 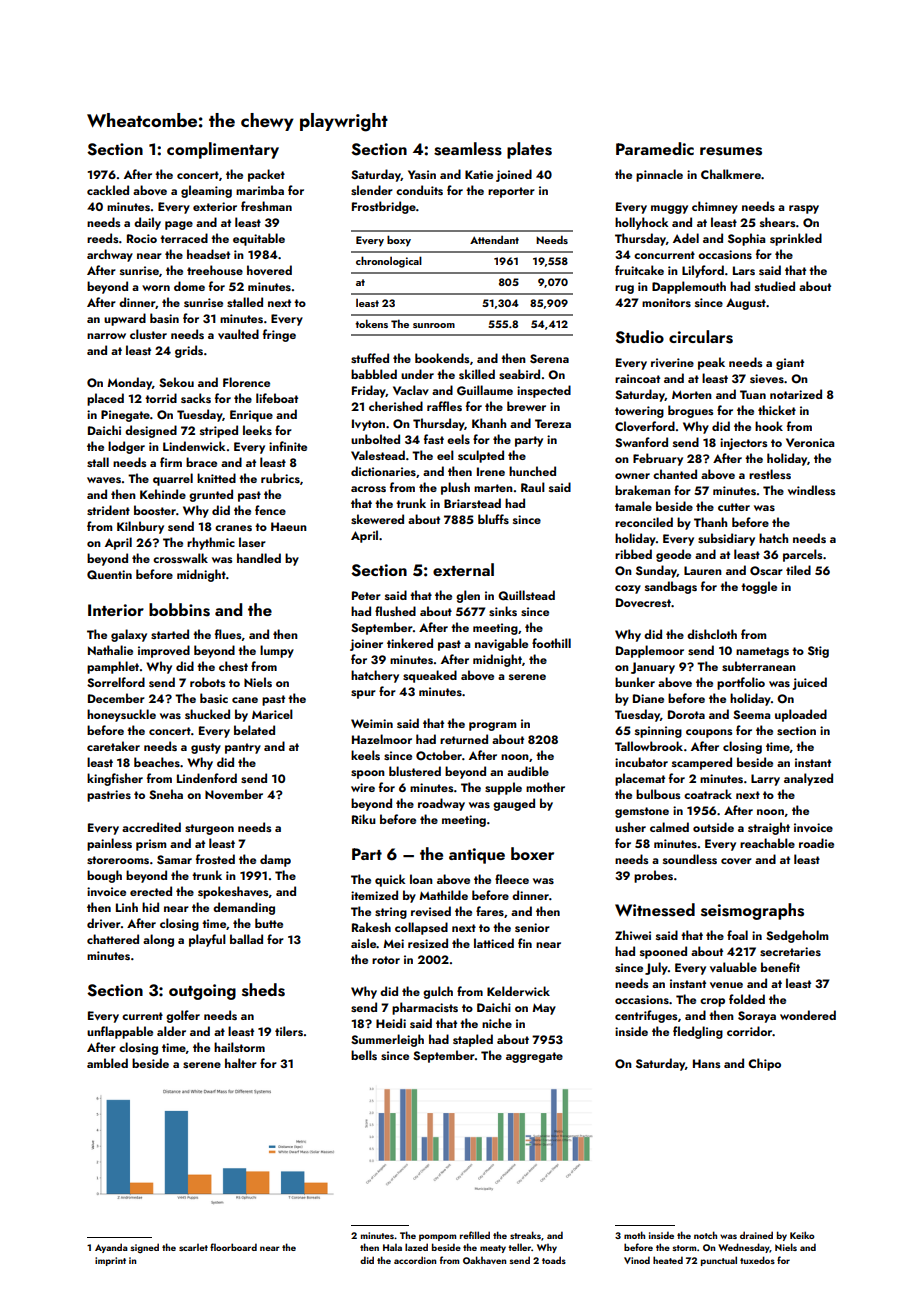 What do you see at coordinates (371, 323) in the image?
I see `tokens` at bounding box center [371, 323].
